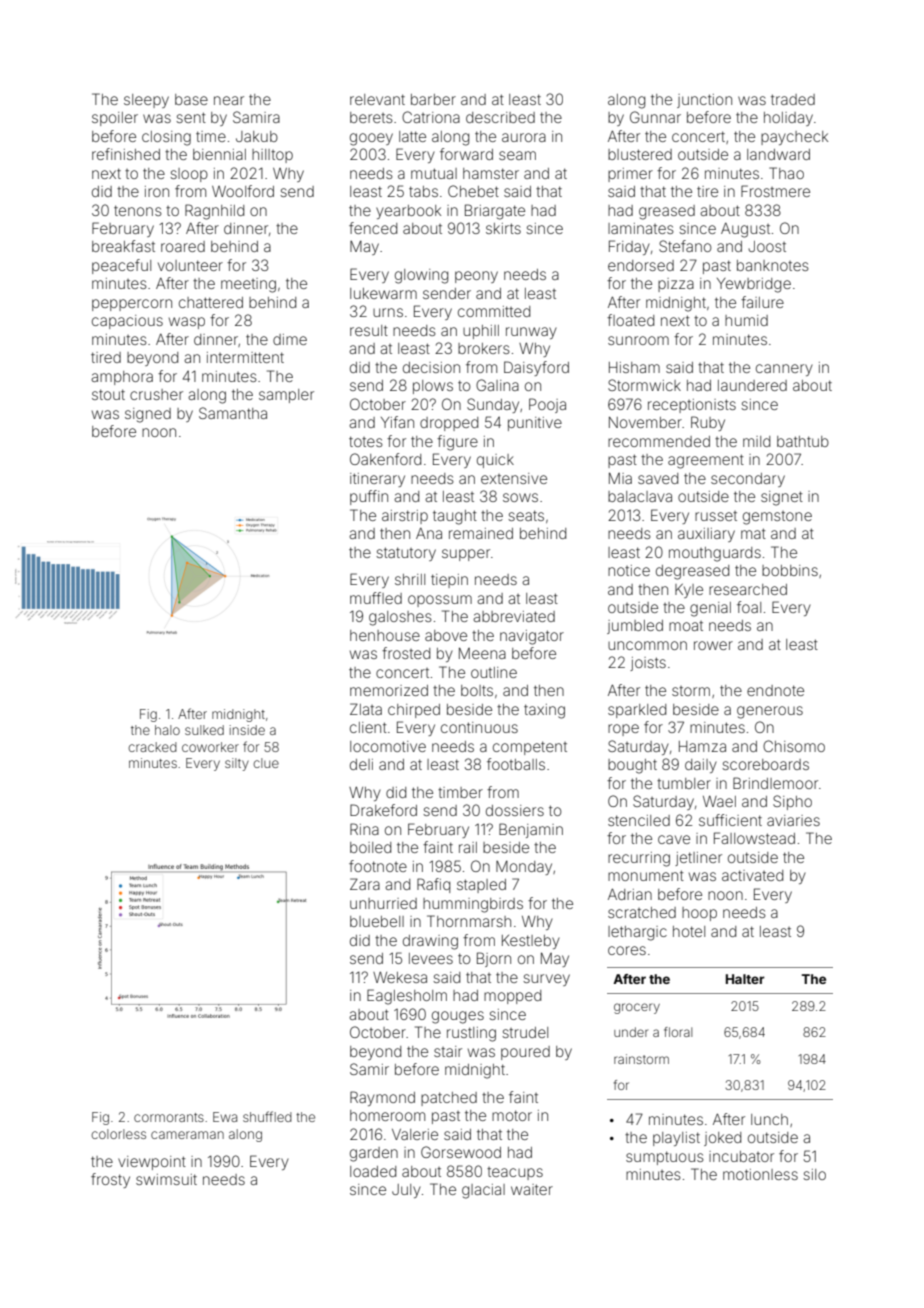 The width and height of the screenshot is (924, 1308). I want to click on Halter, so click(745, 979).
